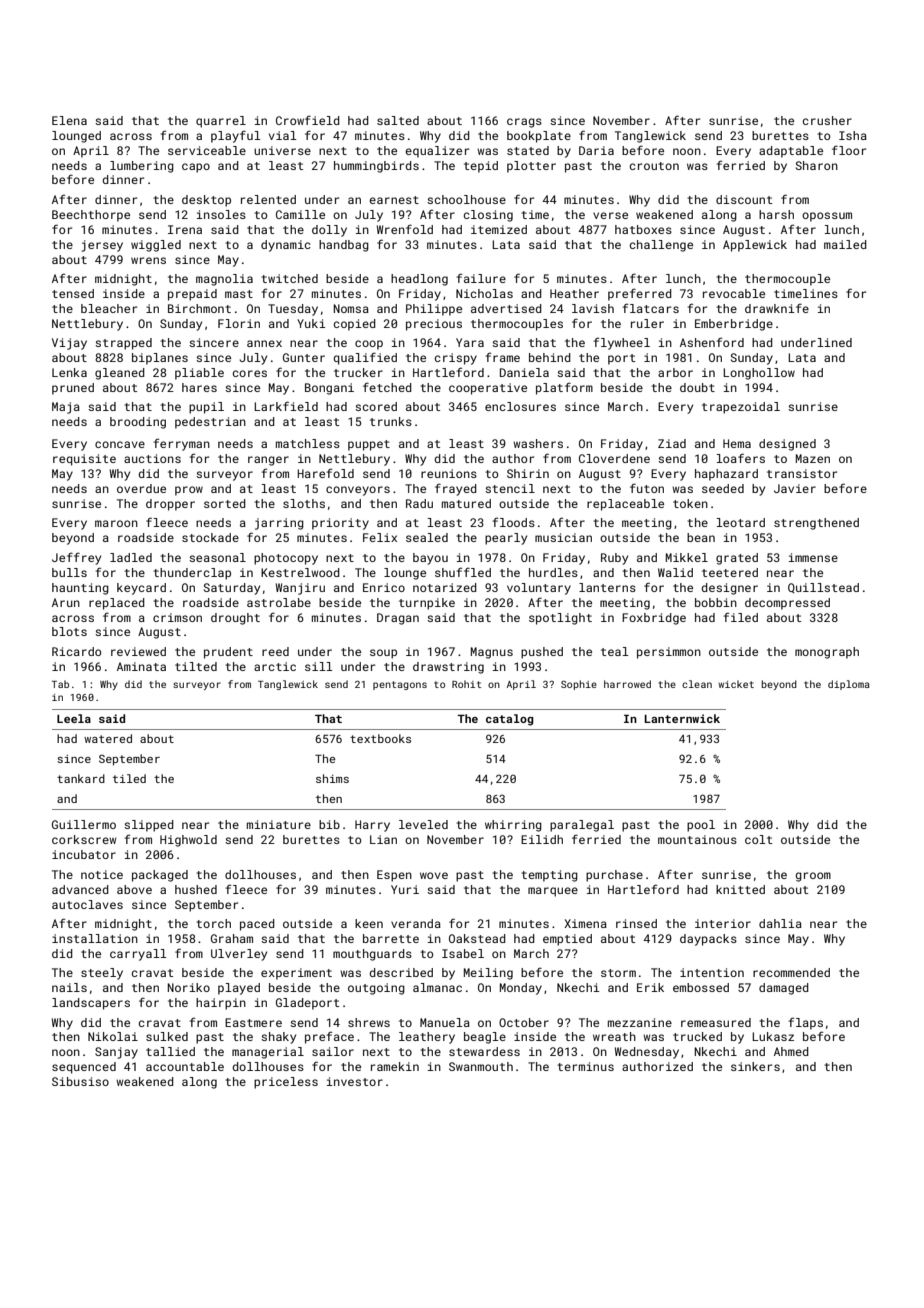 The image size is (924, 1308). I want to click on tiled, so click(129, 778).
